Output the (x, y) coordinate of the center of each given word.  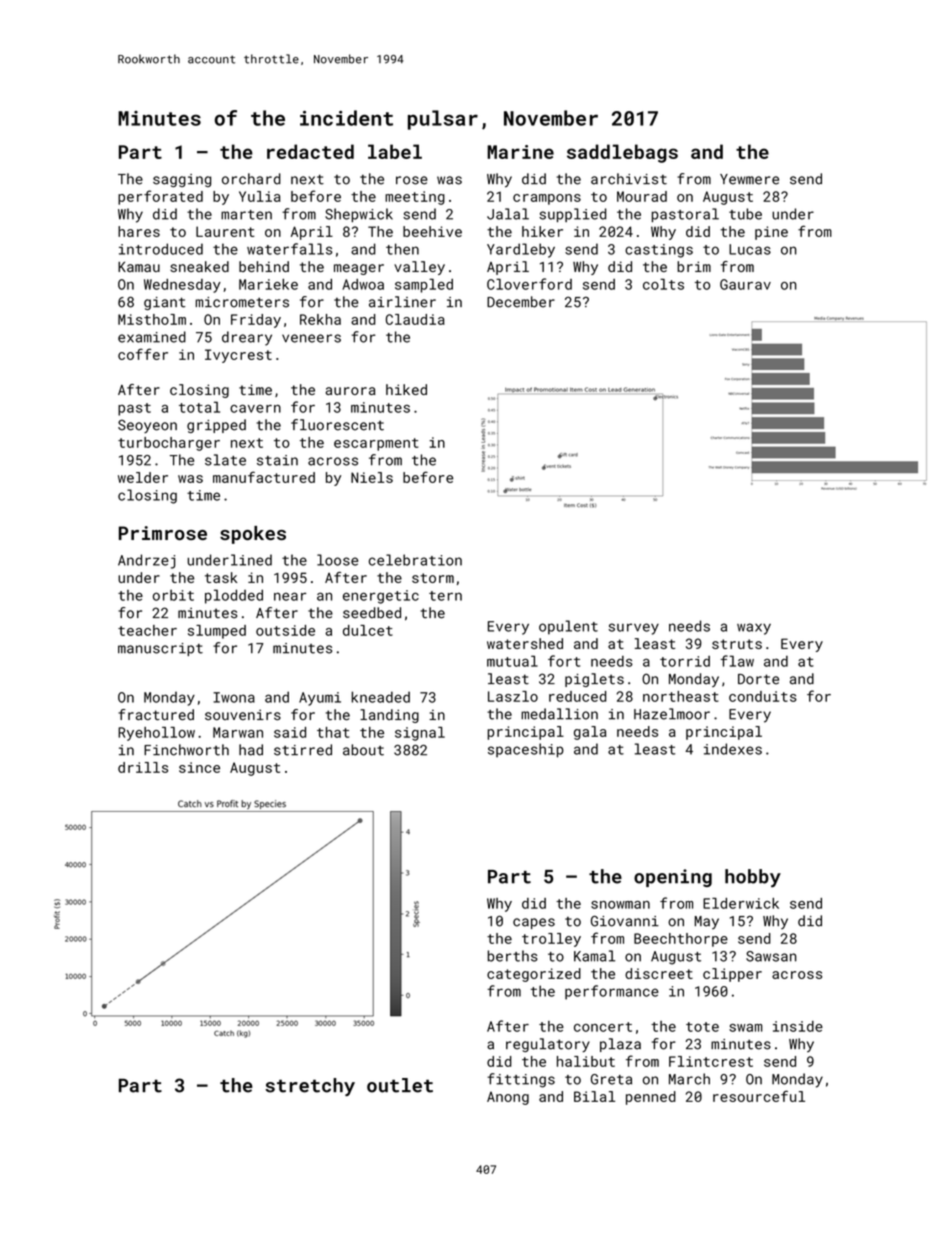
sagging (182, 180)
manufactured (264, 477)
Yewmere (749, 179)
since (199, 767)
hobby (753, 878)
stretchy (310, 1087)
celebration (415, 560)
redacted (310, 151)
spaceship (526, 750)
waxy (754, 629)
